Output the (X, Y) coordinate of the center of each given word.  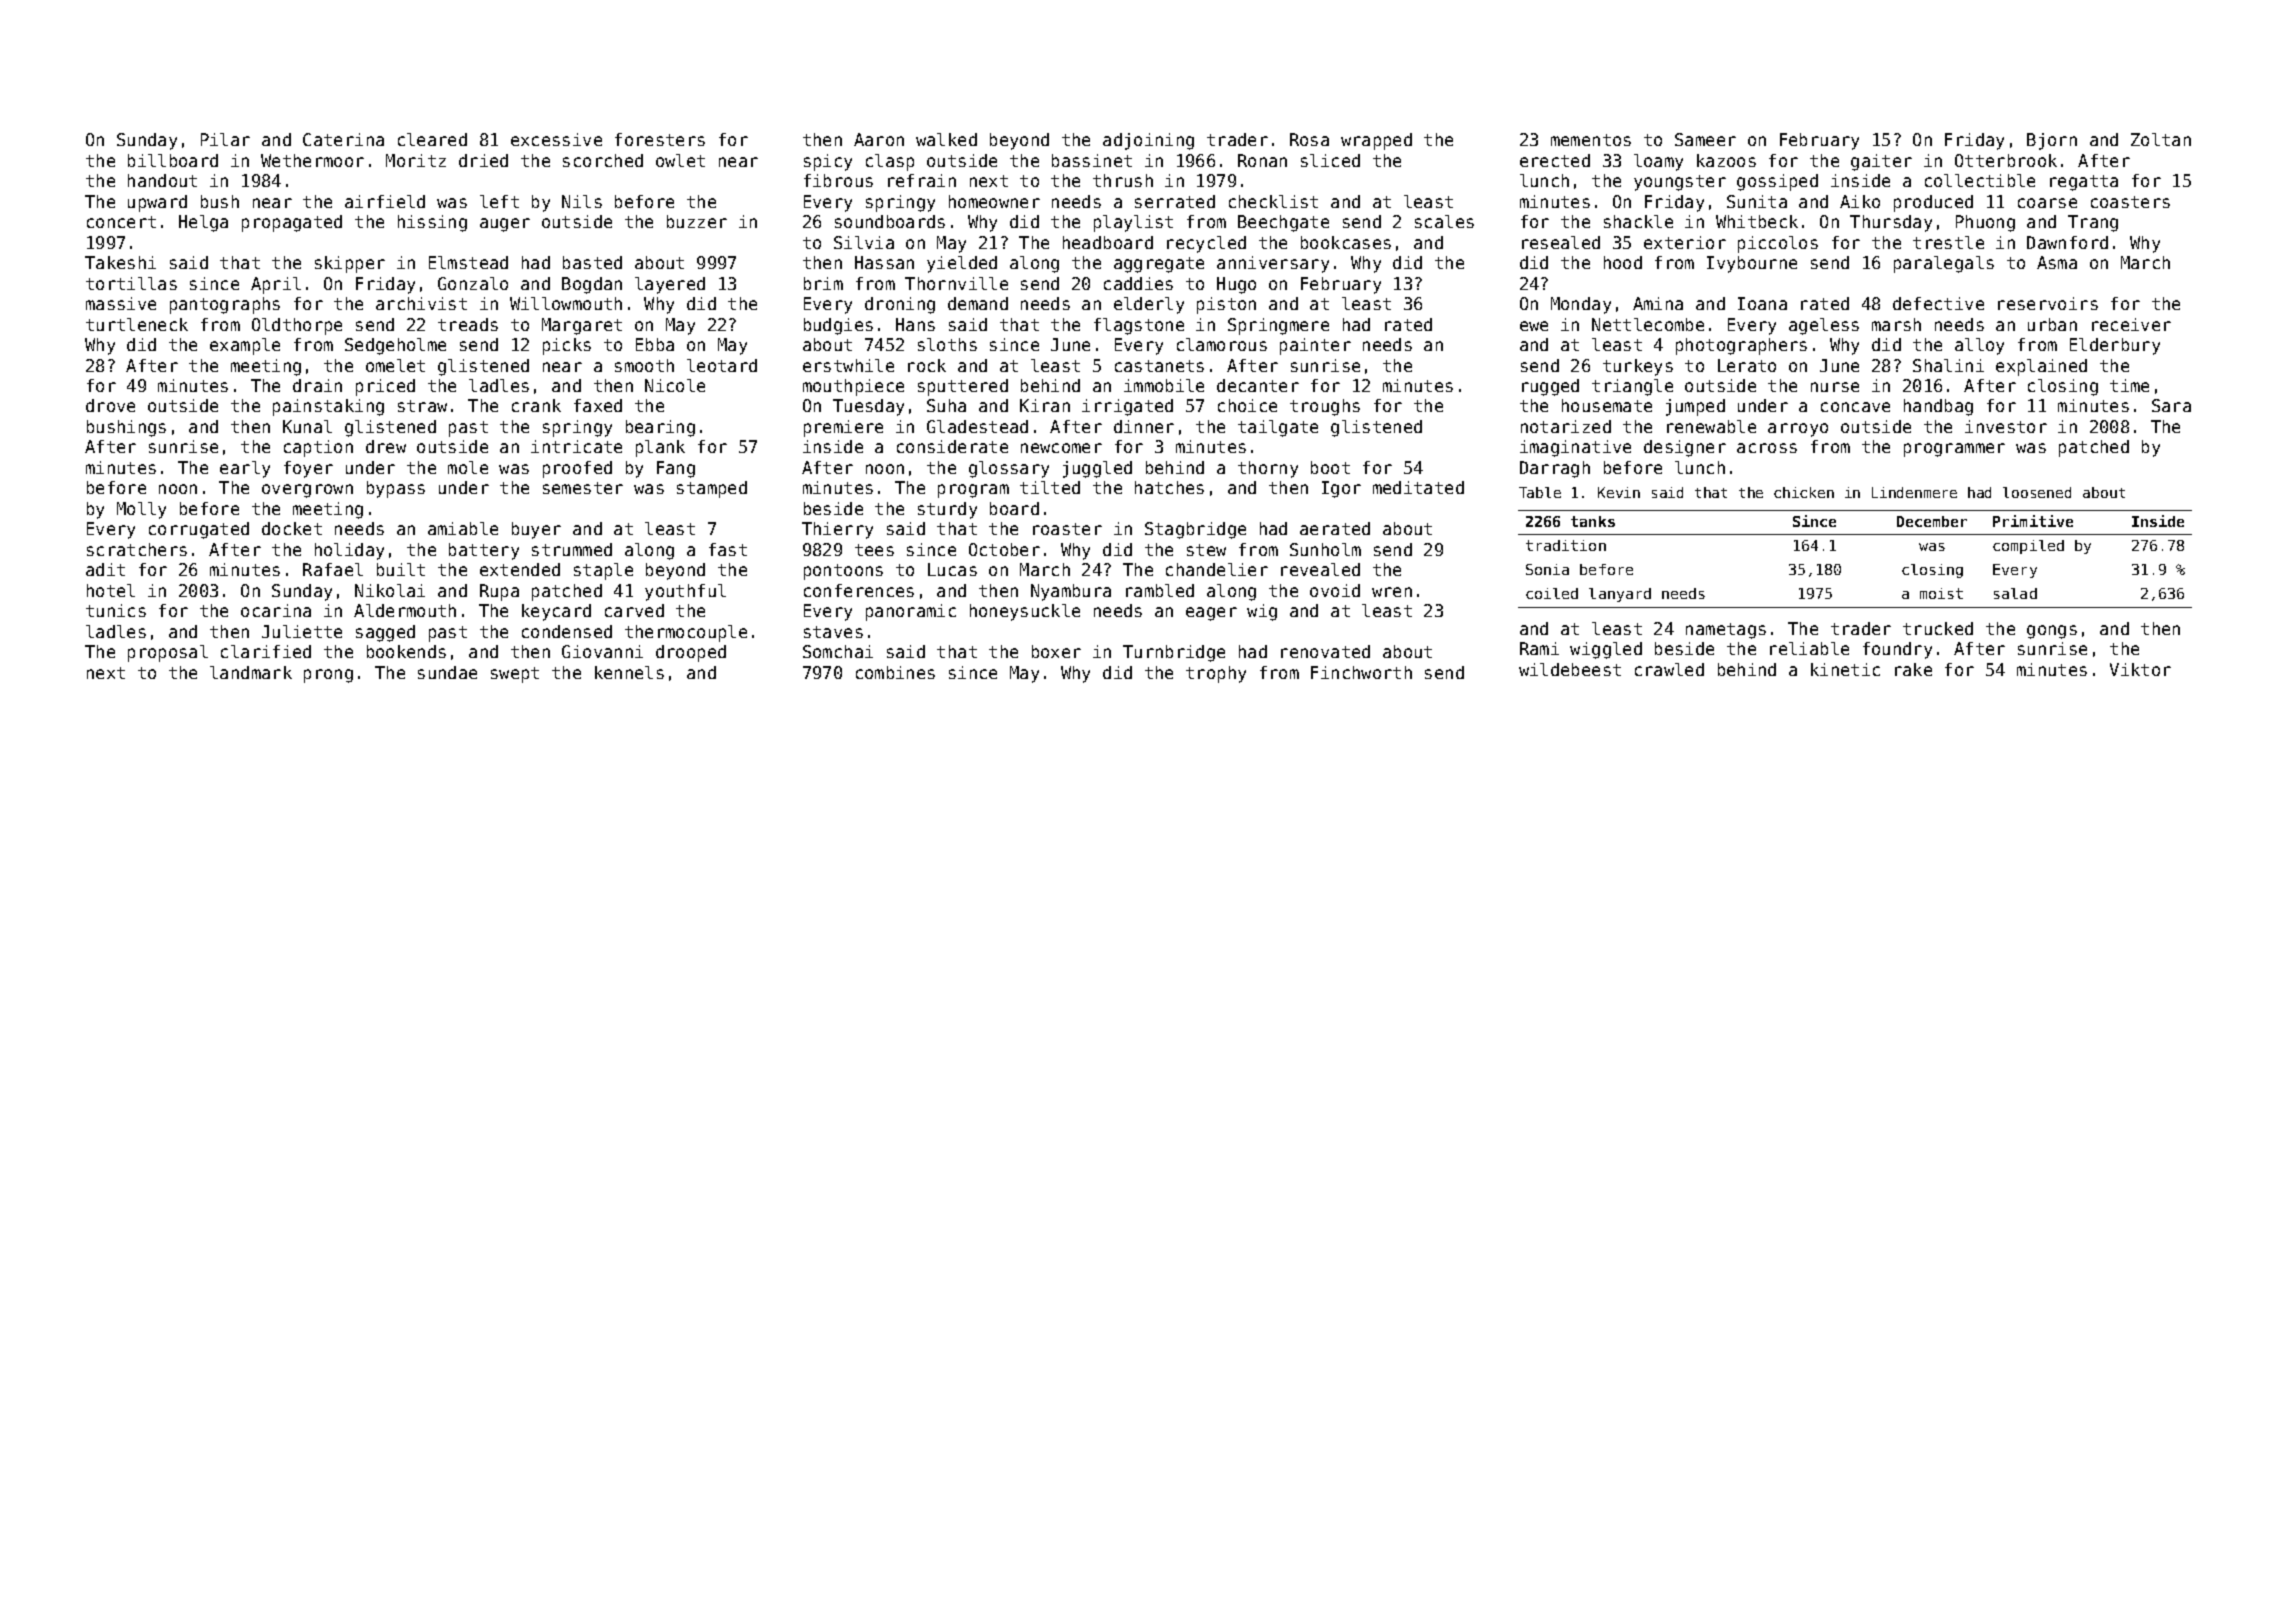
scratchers (137, 549)
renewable (1711, 426)
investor (2006, 426)
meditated (1418, 487)
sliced (1330, 160)
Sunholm (1325, 549)
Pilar (225, 139)
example (245, 346)
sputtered (963, 387)
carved (634, 610)
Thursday (1891, 223)
